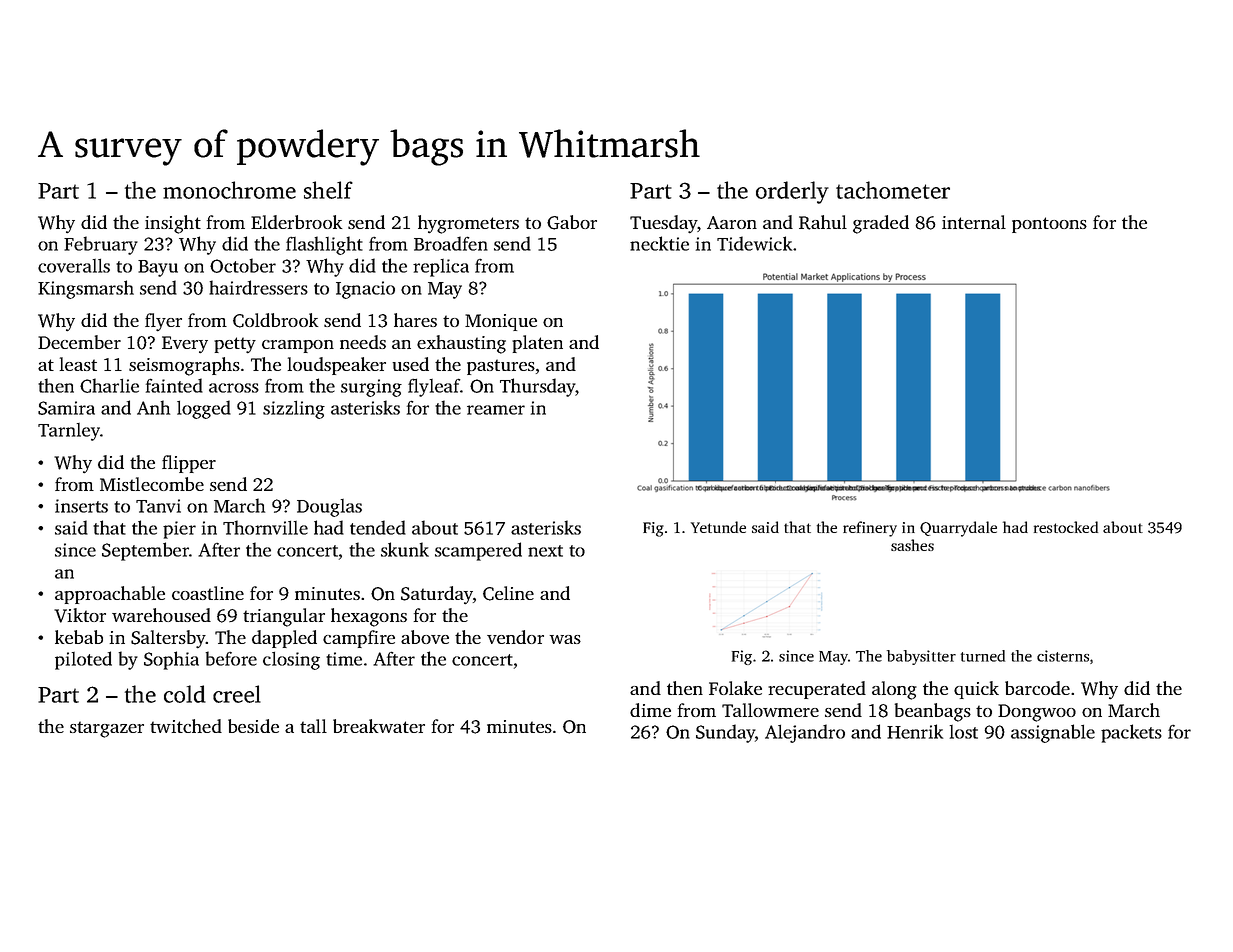 Image resolution: width=1233 pixels, height=952 pixels. What do you see at coordinates (754, 243) in the image?
I see `Tidewick` at bounding box center [754, 243].
